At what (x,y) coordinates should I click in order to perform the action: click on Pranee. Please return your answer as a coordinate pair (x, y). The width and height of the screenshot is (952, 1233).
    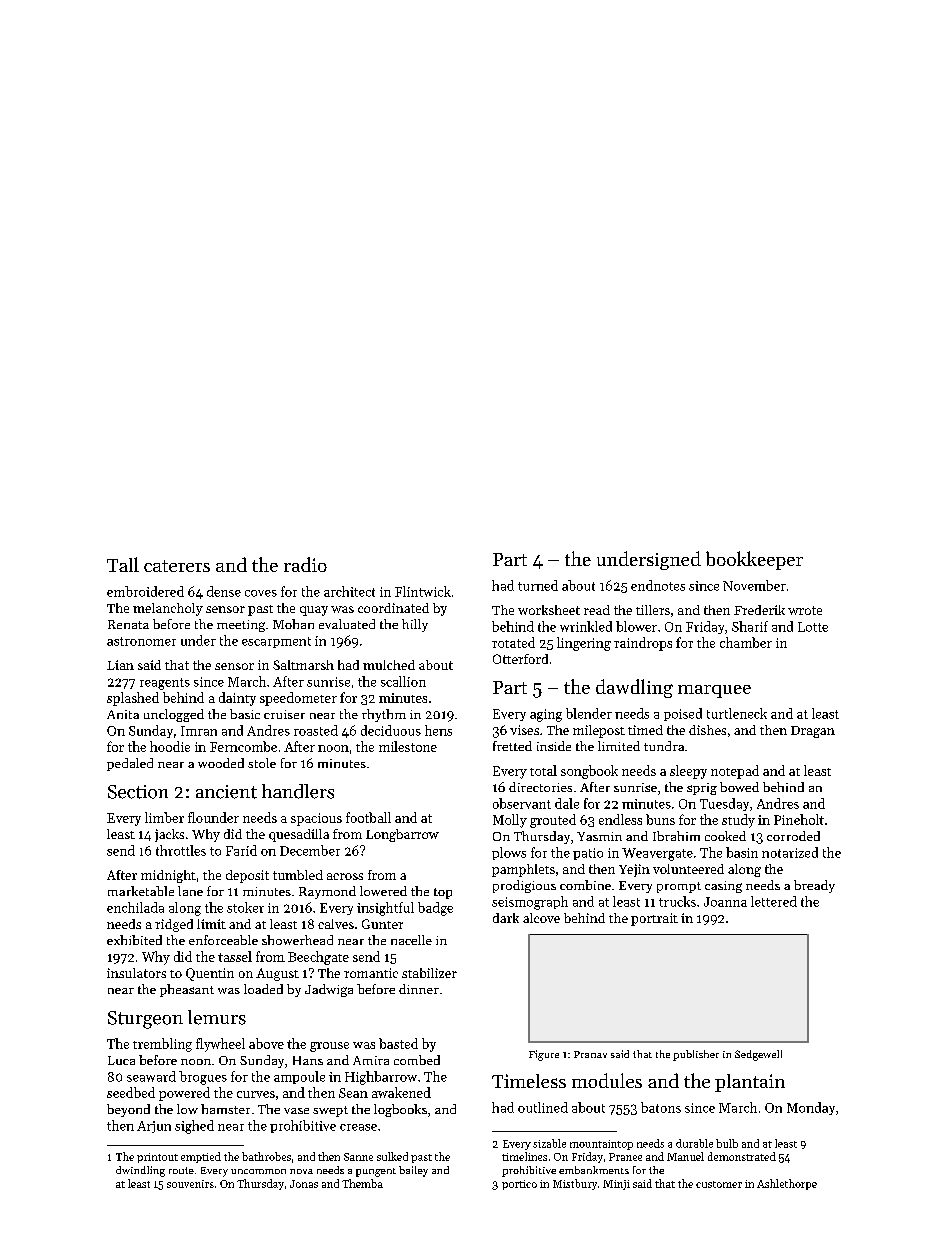
    Looking at the image, I should click on (625, 1157).
